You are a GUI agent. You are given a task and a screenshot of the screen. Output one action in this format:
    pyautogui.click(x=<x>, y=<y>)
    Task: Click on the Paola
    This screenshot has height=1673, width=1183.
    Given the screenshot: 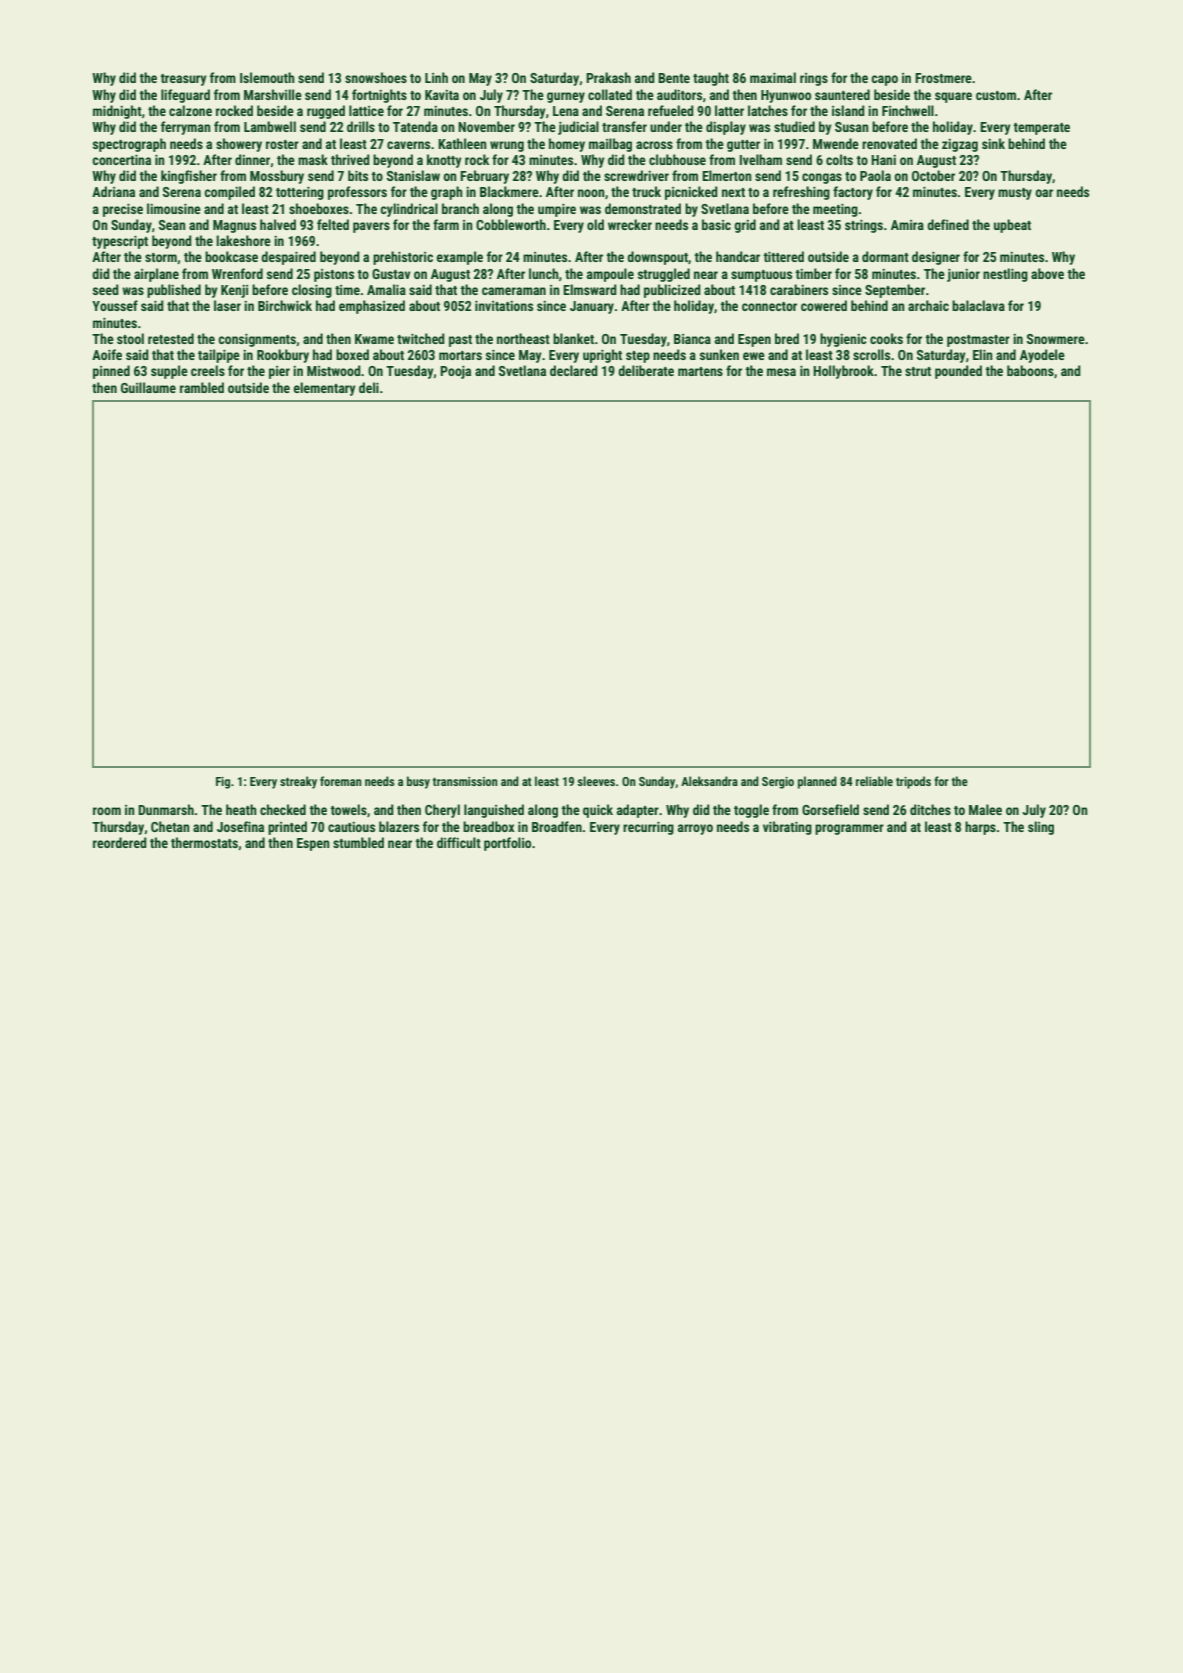 What is the action you would take?
    pyautogui.click(x=875, y=175)
